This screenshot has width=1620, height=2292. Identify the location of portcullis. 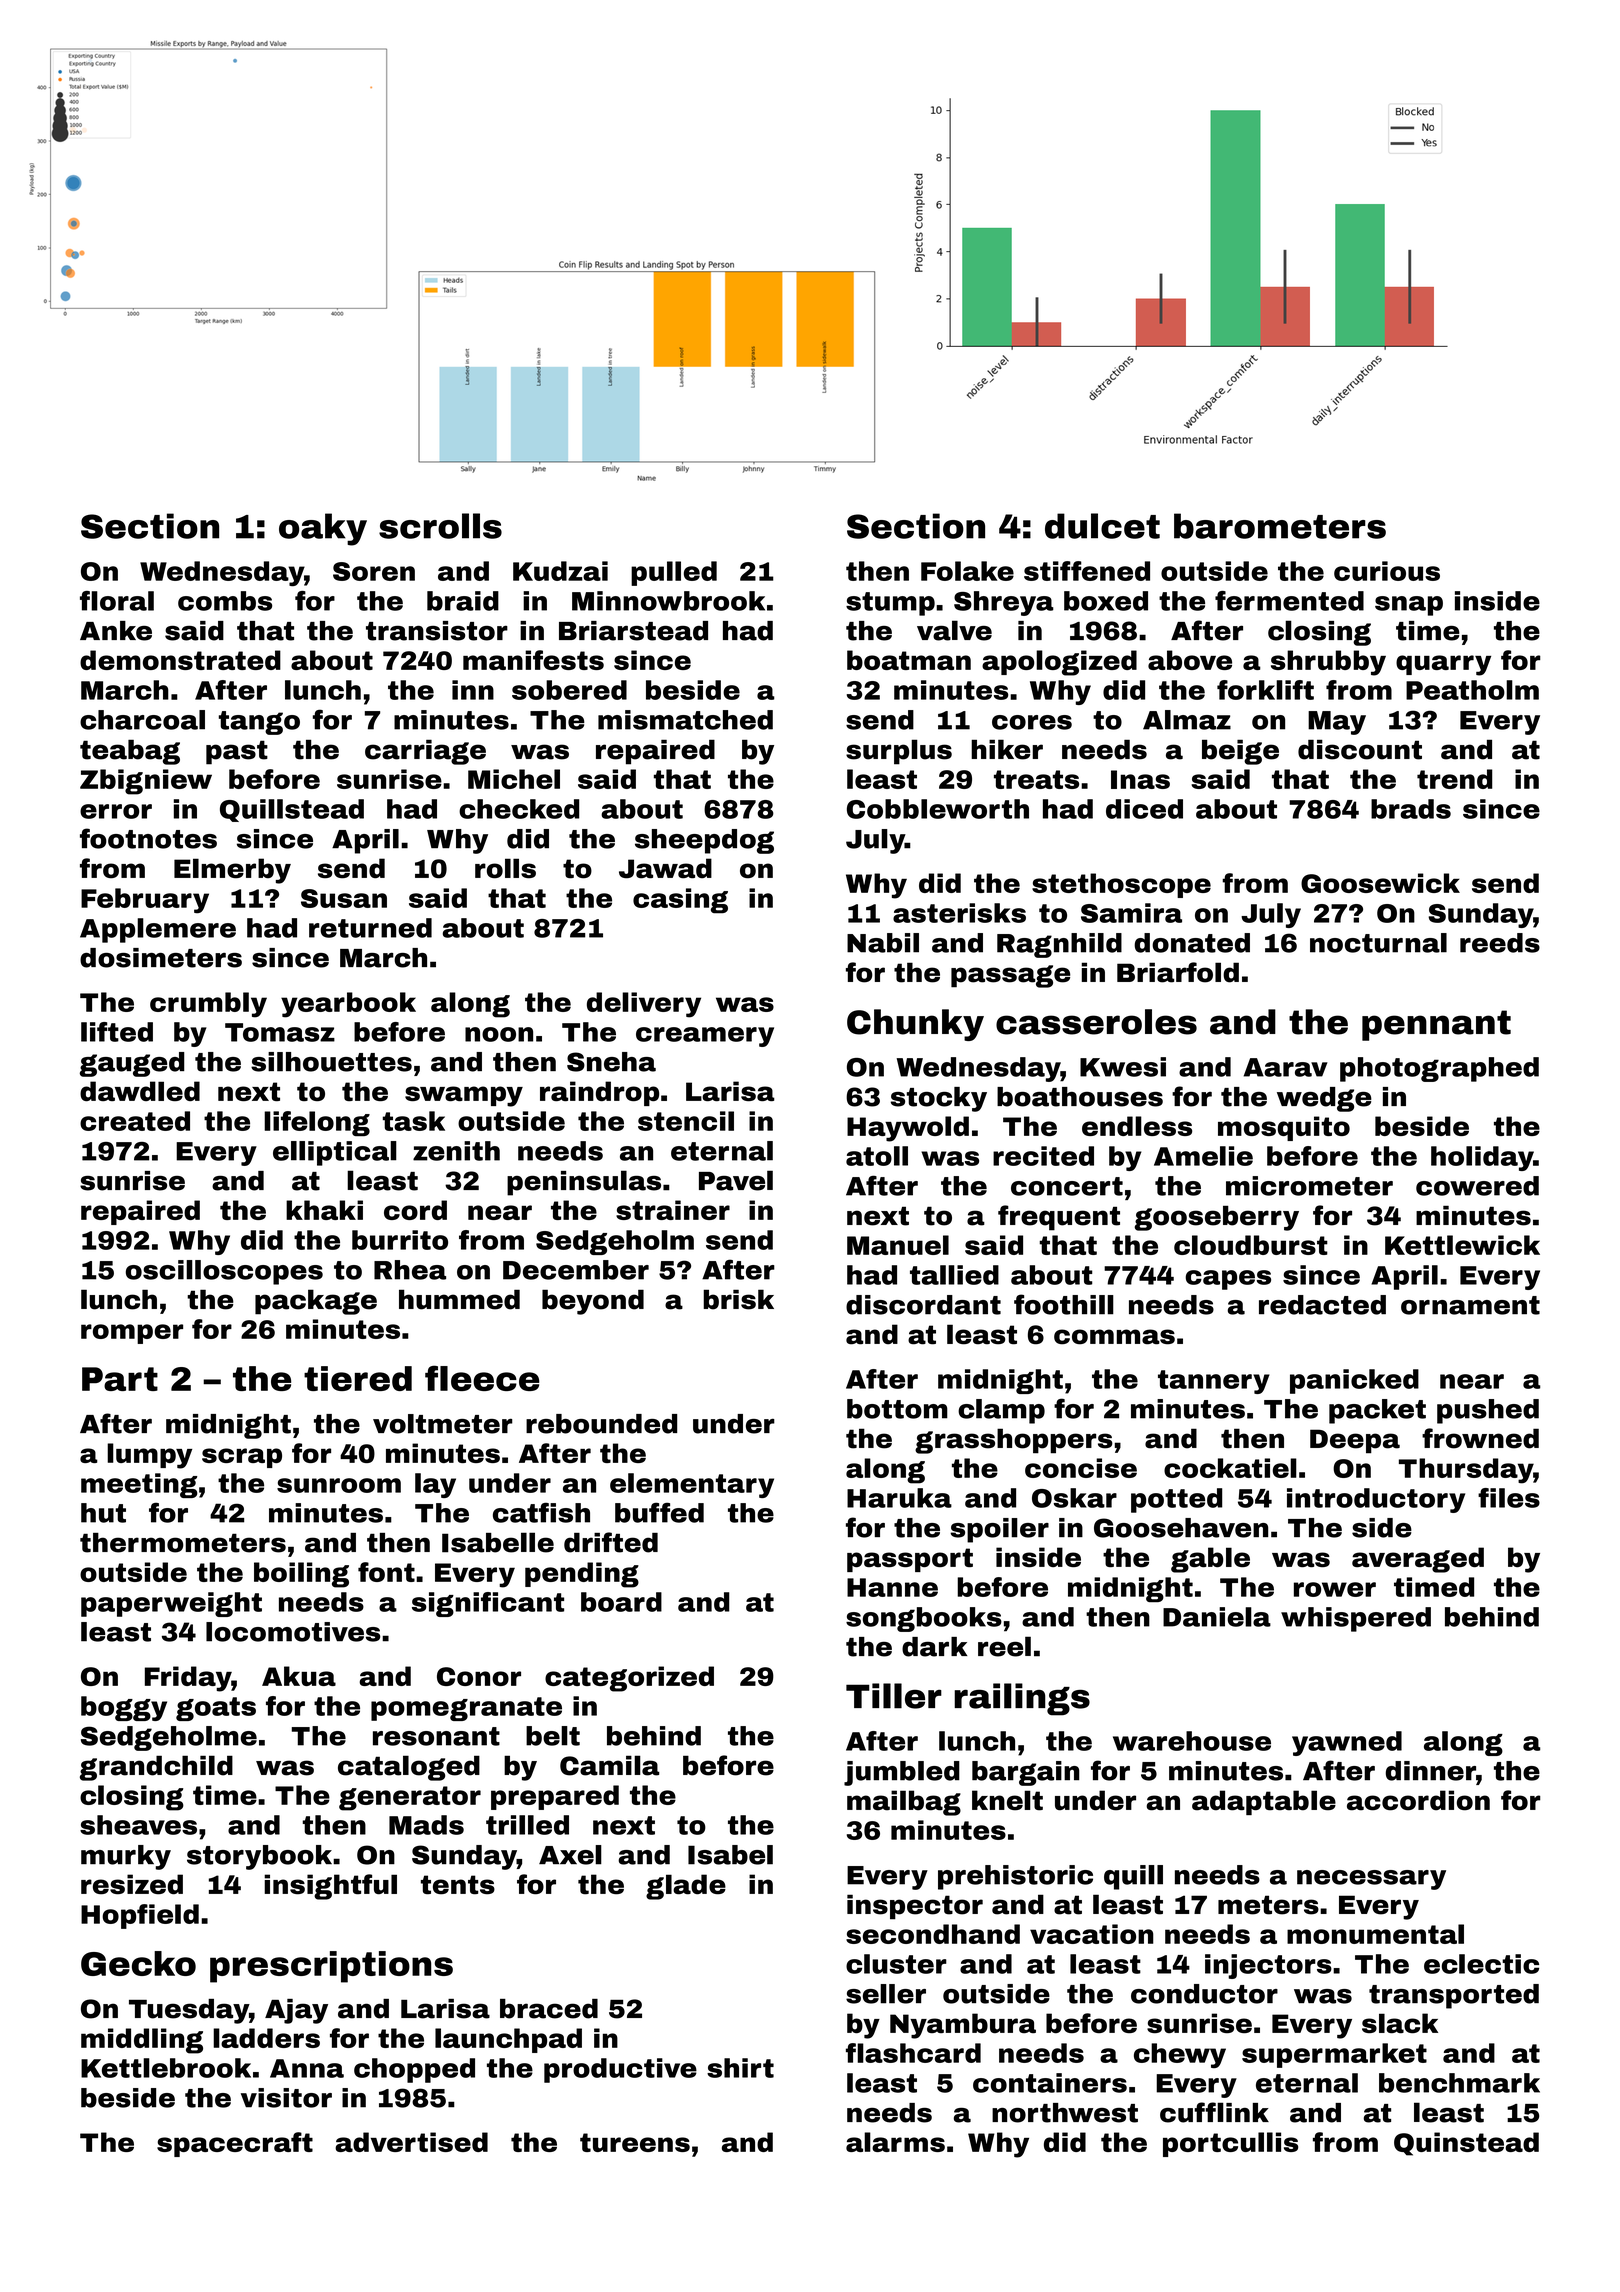
(1230, 2144).
